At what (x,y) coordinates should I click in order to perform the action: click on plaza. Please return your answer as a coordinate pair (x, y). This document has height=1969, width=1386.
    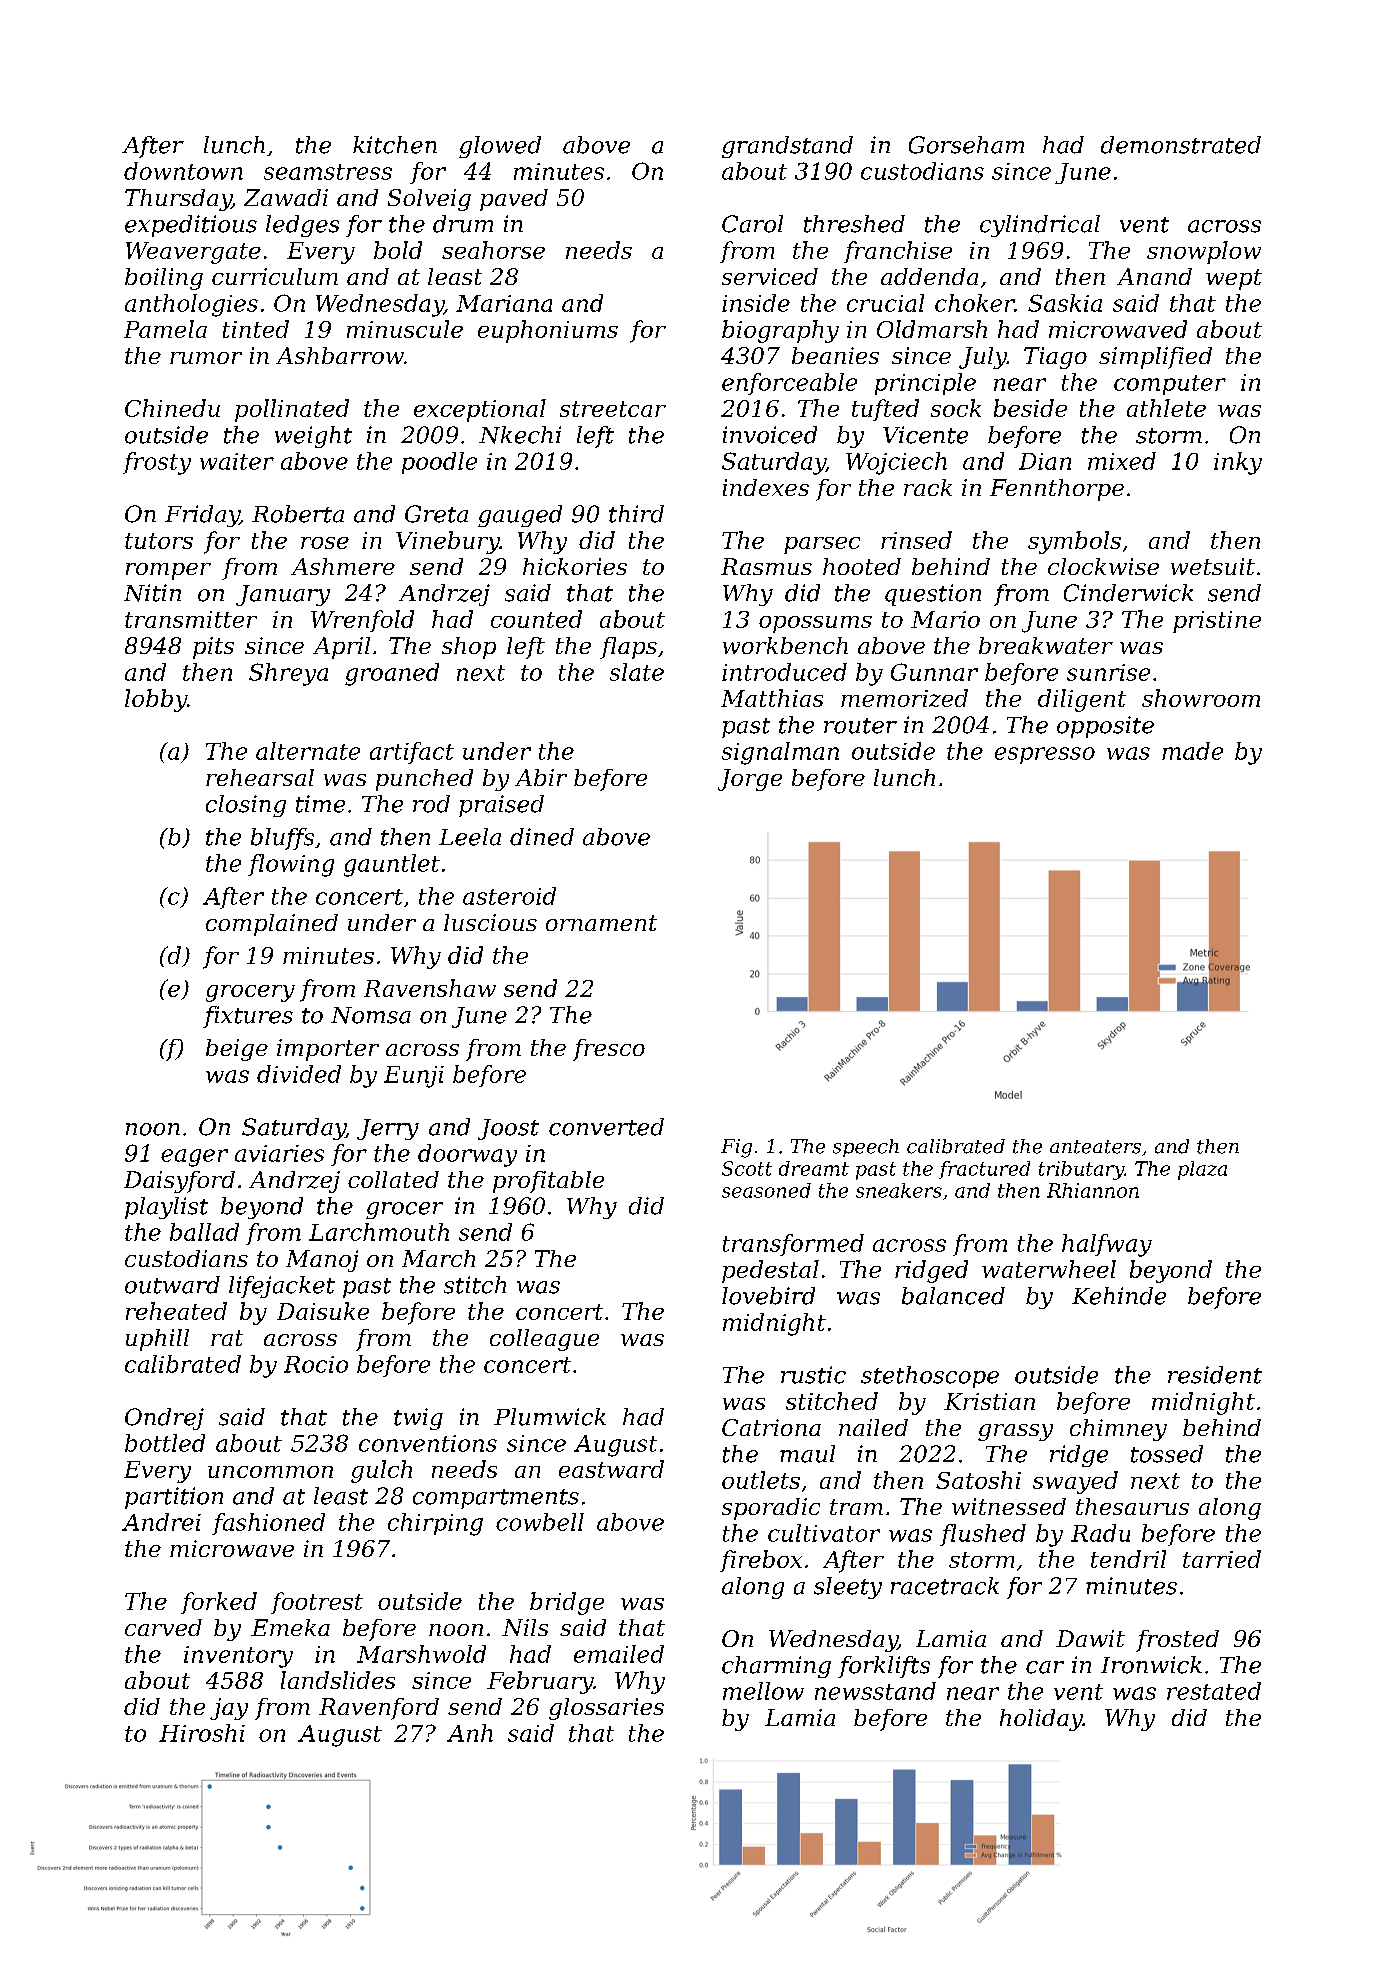
    Looking at the image, I should click on (1202, 1170).
